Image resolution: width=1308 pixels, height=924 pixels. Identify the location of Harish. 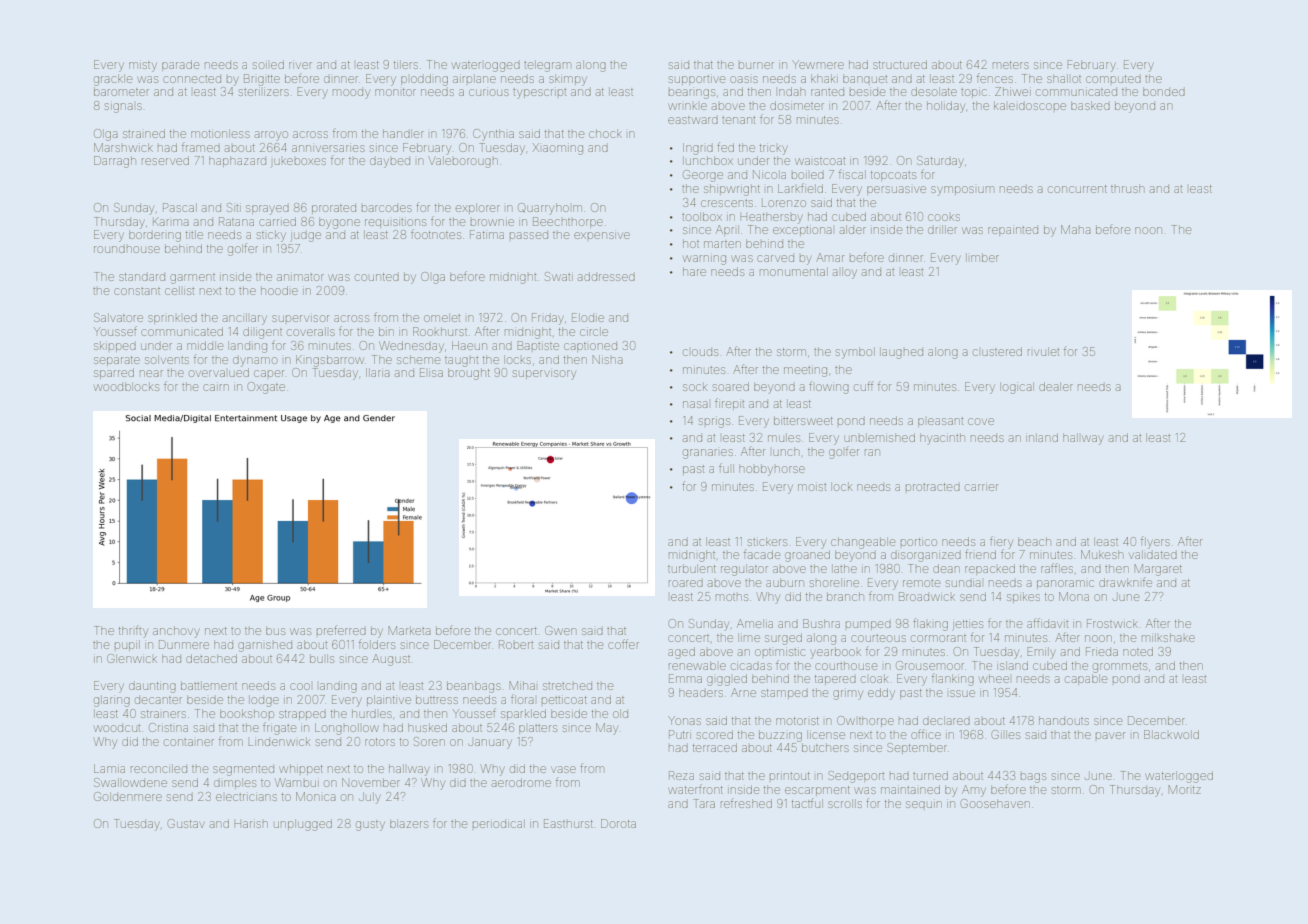
(251, 824).
